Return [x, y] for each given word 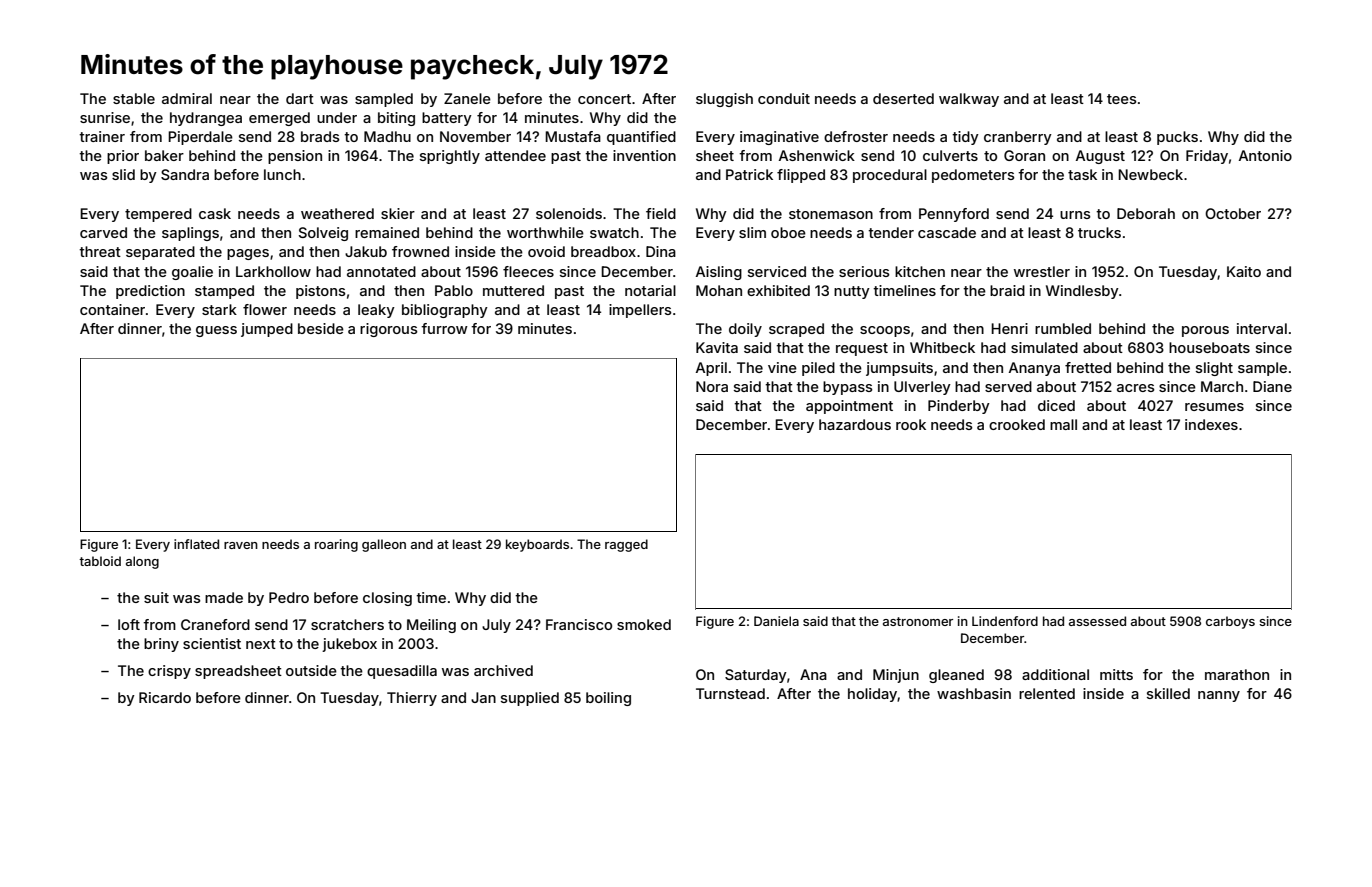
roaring [336, 545]
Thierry [412, 699]
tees [1122, 99]
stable [134, 98]
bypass [848, 388]
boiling [608, 699]
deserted [903, 98]
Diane [1272, 386]
